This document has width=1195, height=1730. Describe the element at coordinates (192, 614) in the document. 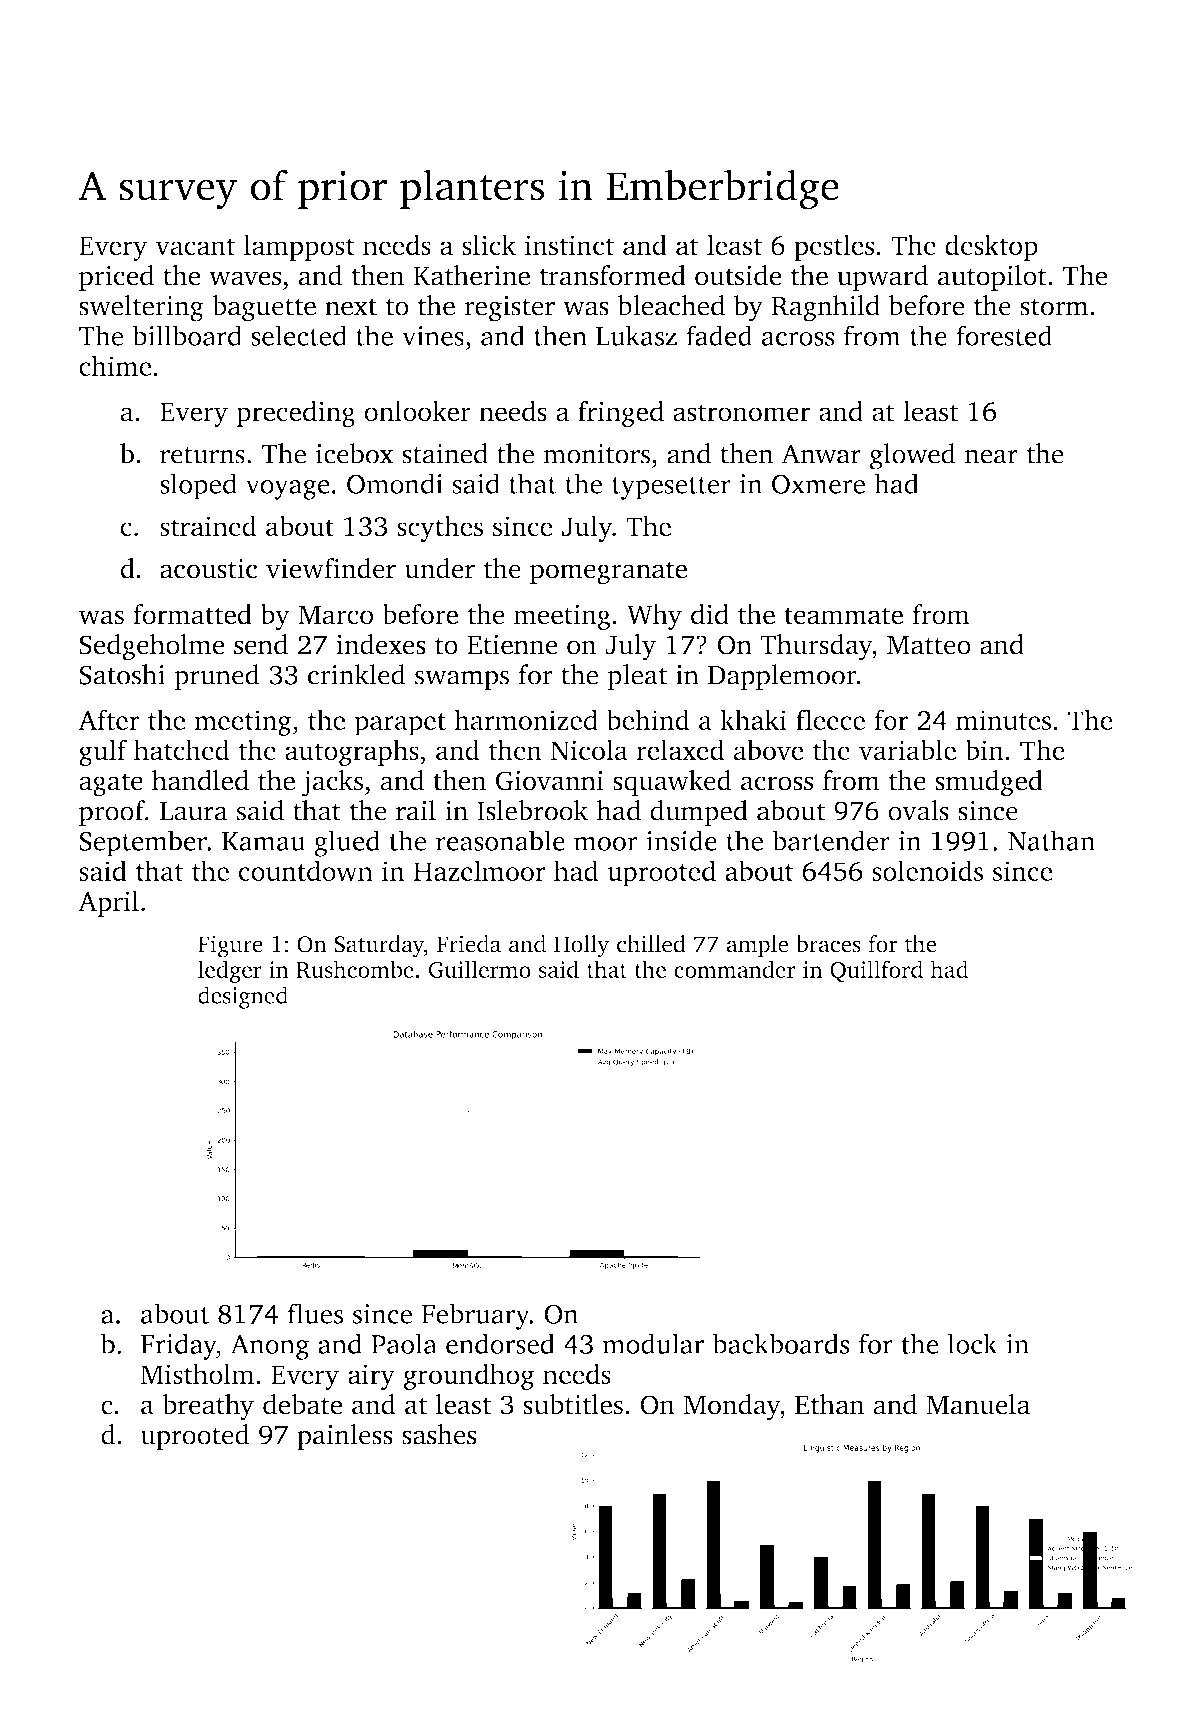

I see `formatted` at that location.
